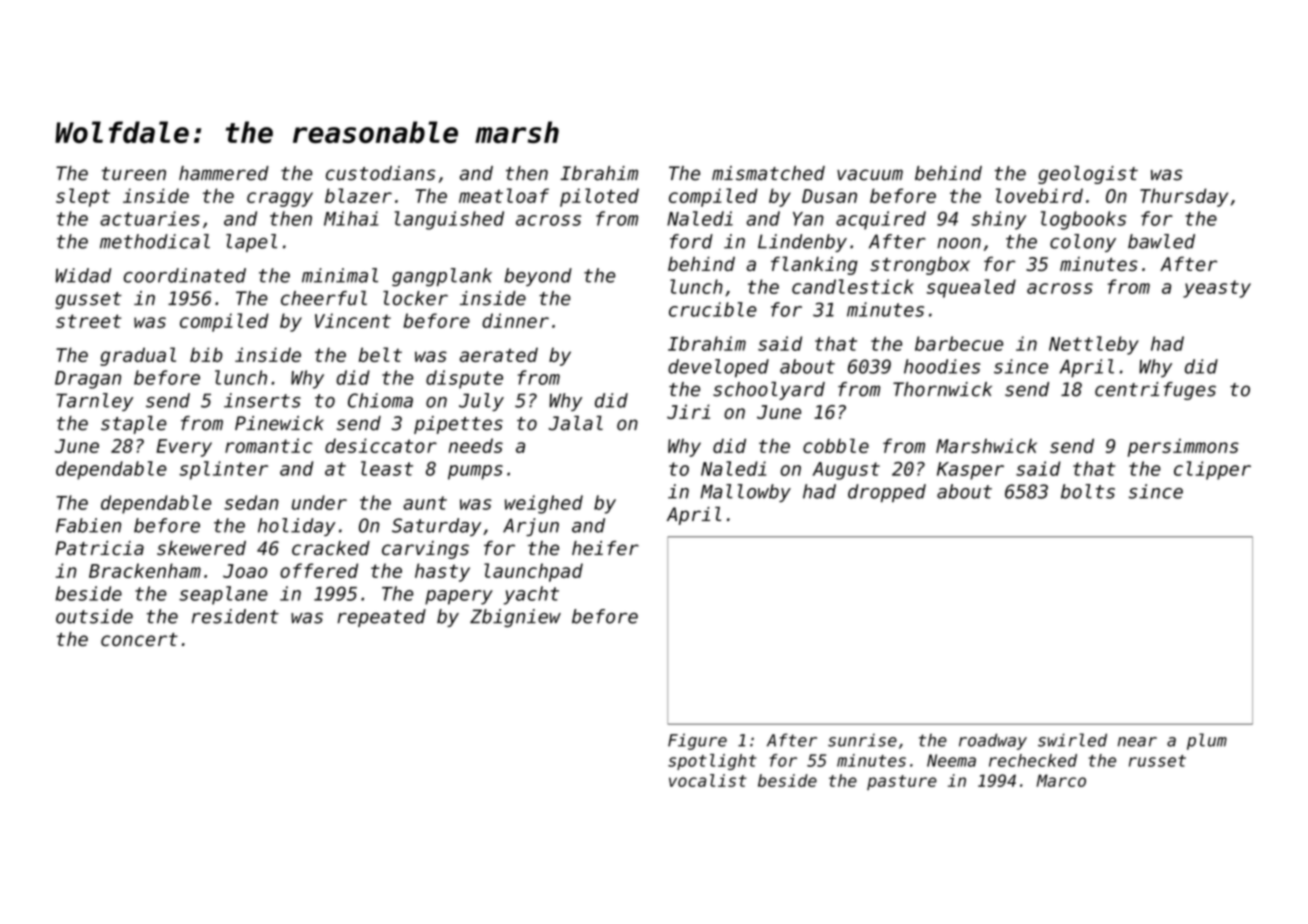  Describe the element at coordinates (802, 243) in the document. I see `Lindenby` at that location.
